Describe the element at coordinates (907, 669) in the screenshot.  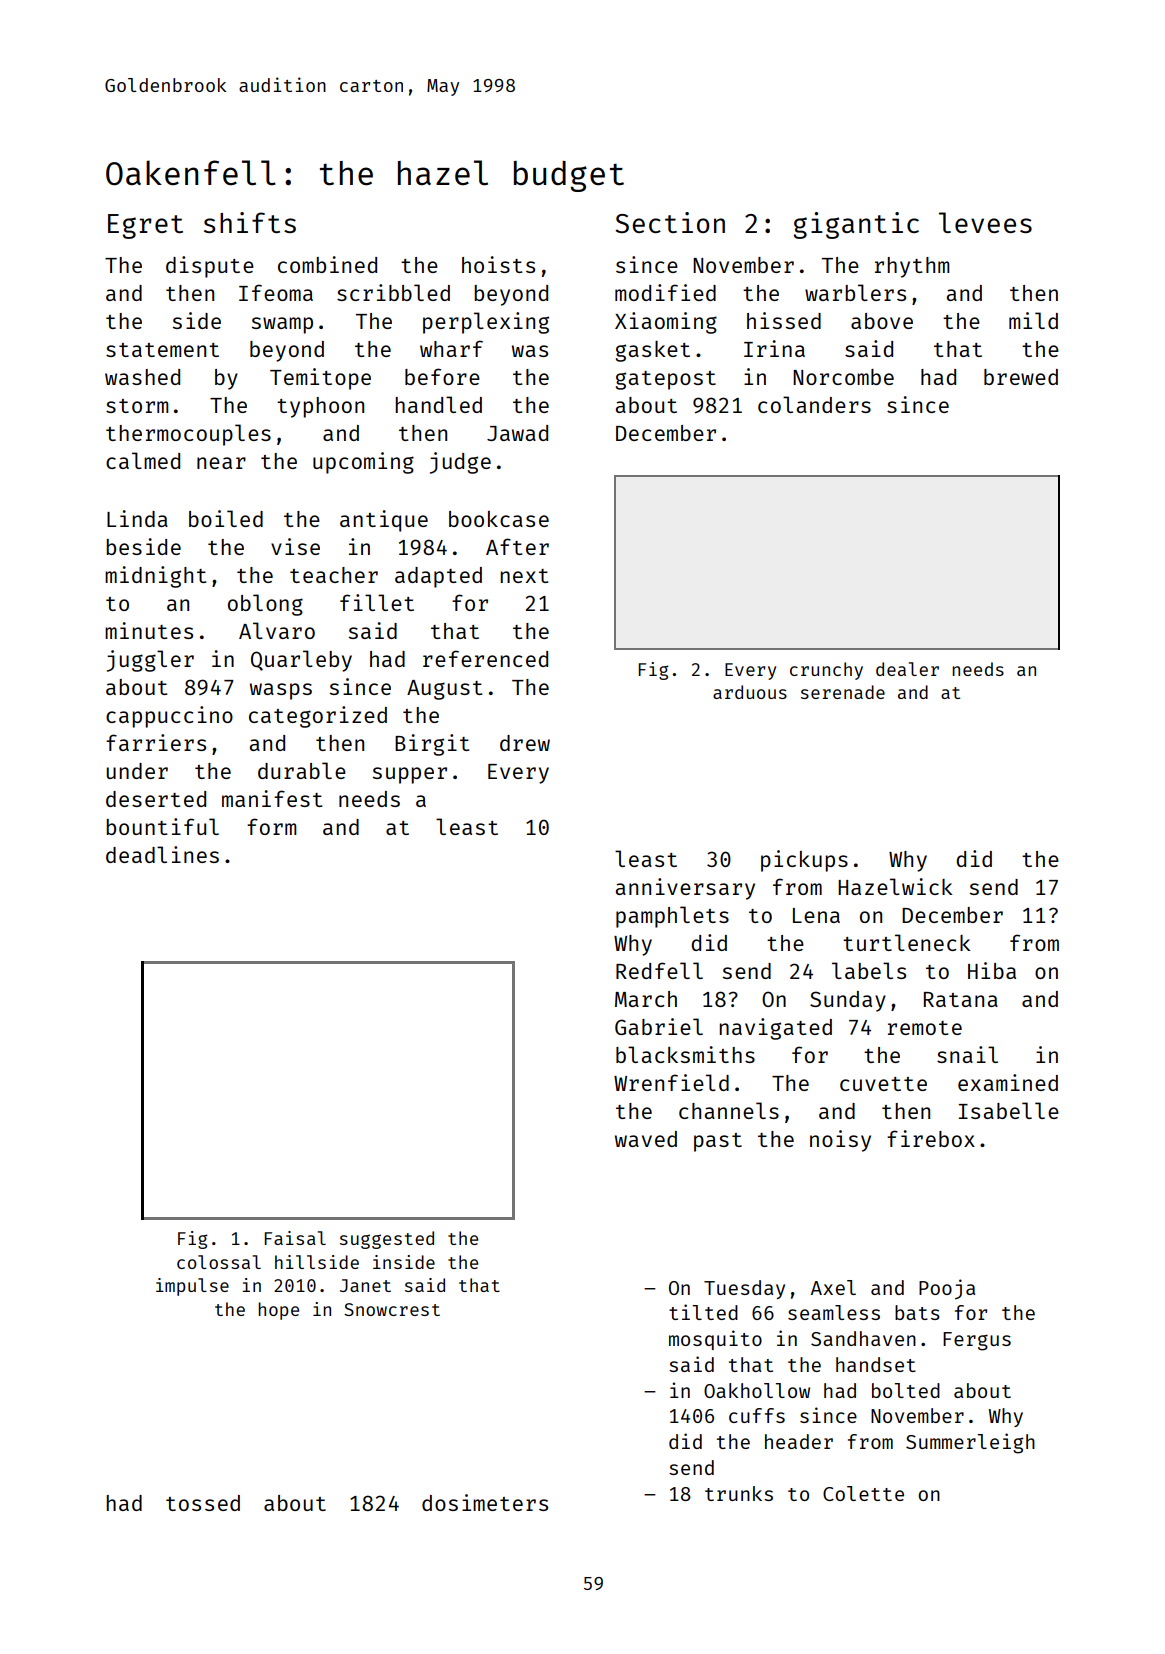
I see `dealer` at that location.
